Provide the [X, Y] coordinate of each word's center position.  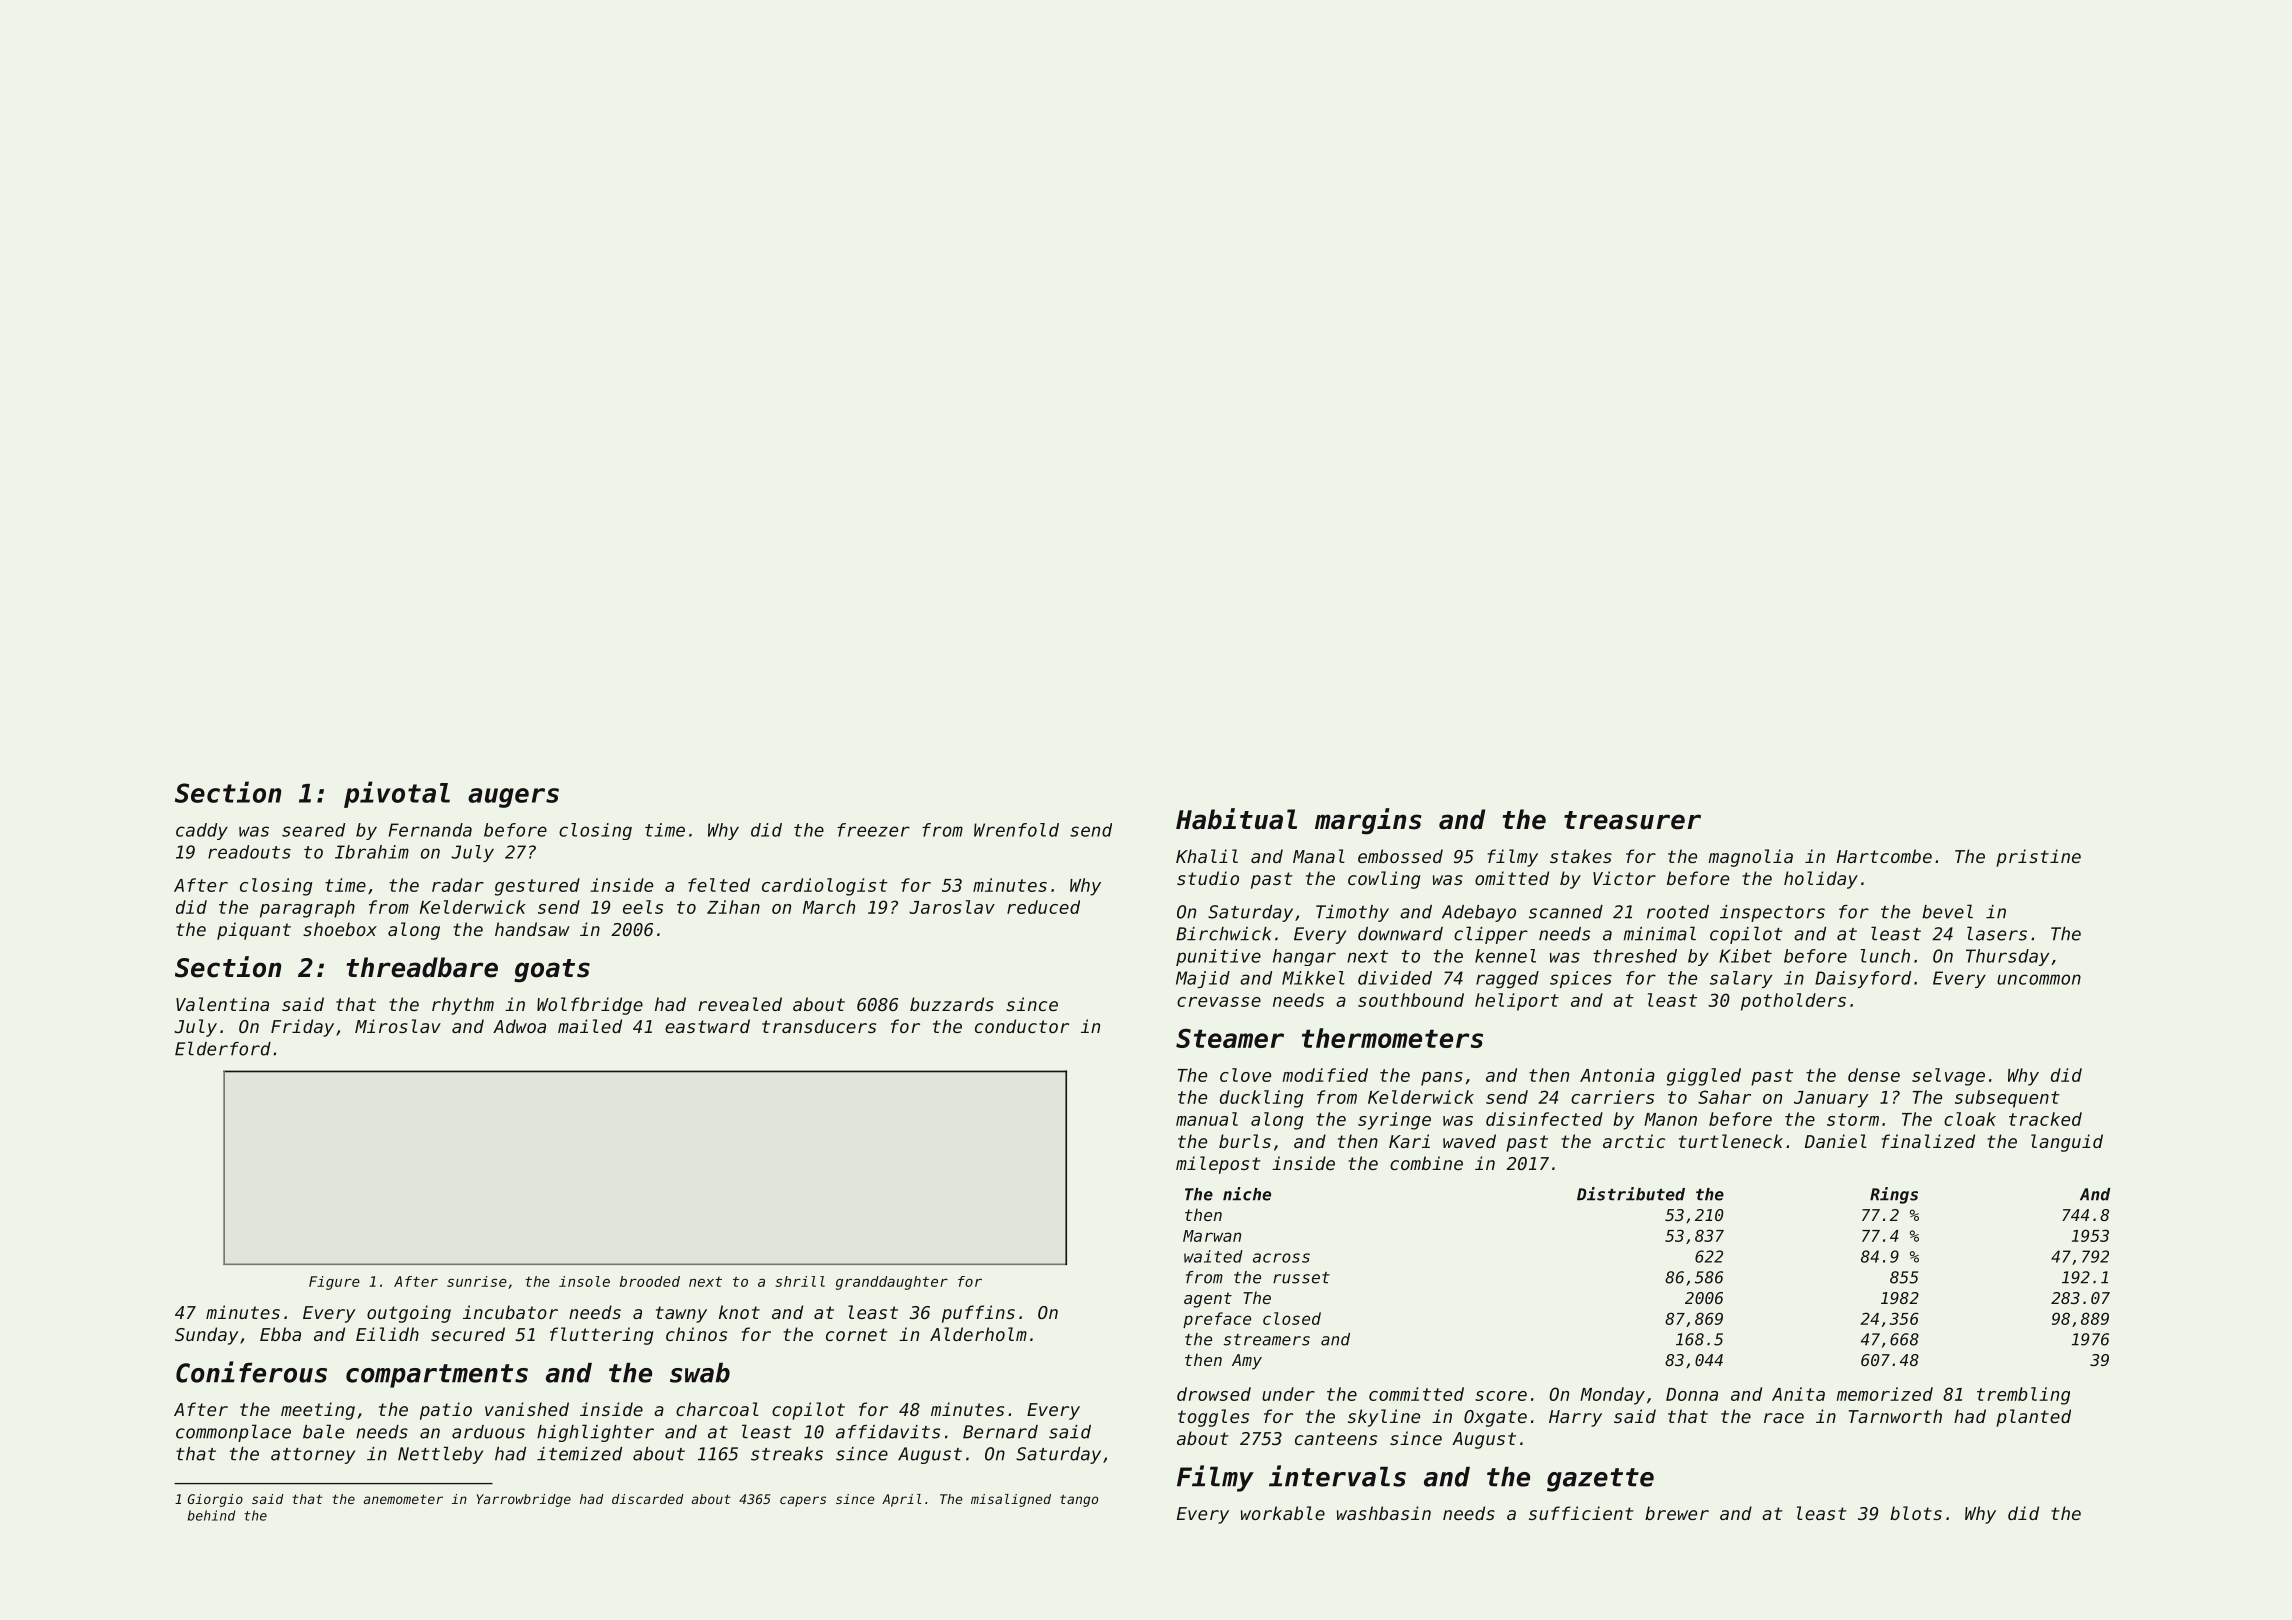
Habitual [1236, 819]
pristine [2038, 858]
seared [313, 830]
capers [803, 1501]
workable [1283, 1513]
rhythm [463, 1006]
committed [1416, 1394]
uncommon [2039, 979]
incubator [510, 1312]
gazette [1600, 1480]
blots [1916, 1513]
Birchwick [1224, 934]
